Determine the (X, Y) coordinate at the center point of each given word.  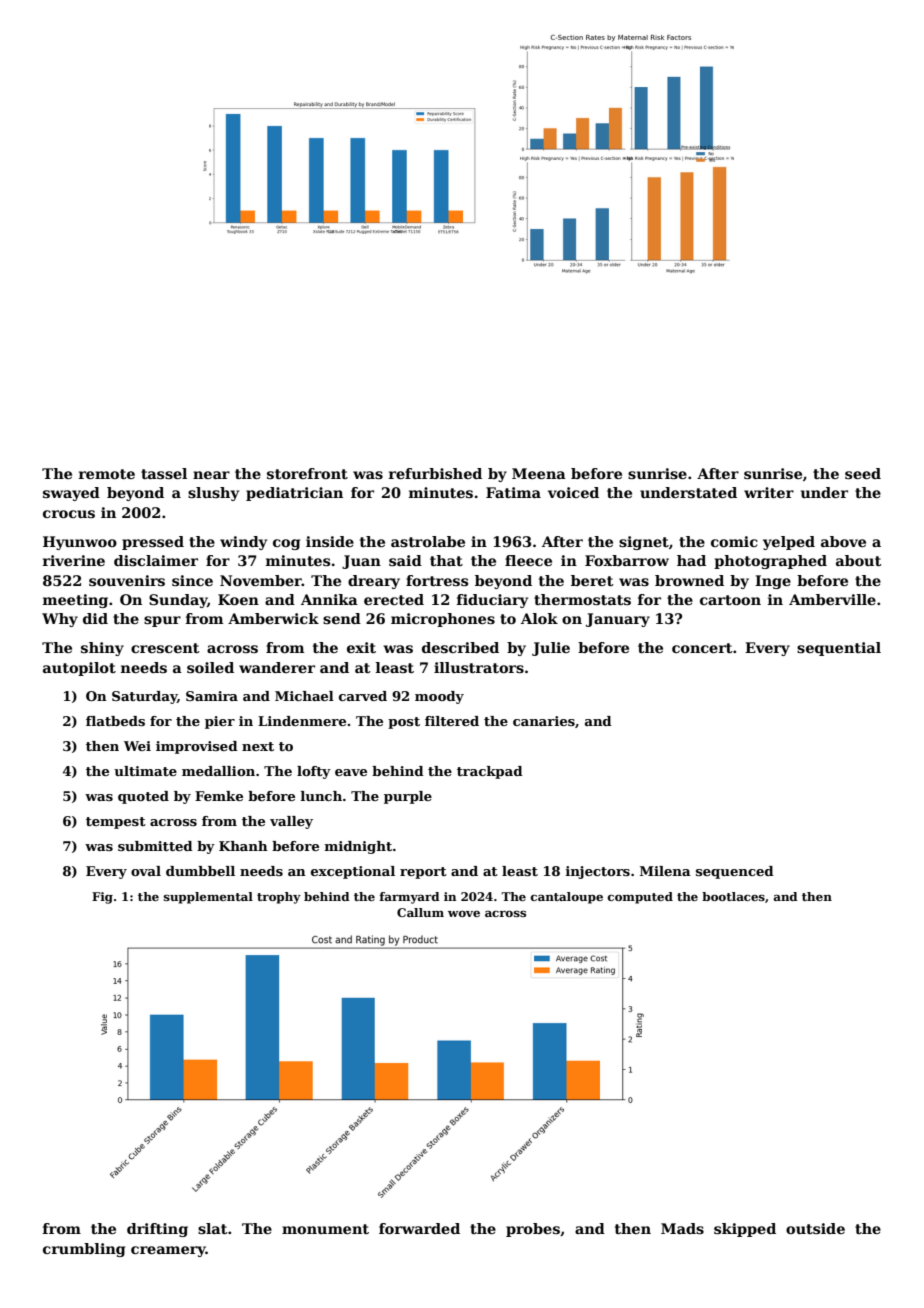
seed (863, 473)
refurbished (435, 473)
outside (815, 1228)
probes (533, 1230)
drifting (157, 1230)
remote (107, 474)
